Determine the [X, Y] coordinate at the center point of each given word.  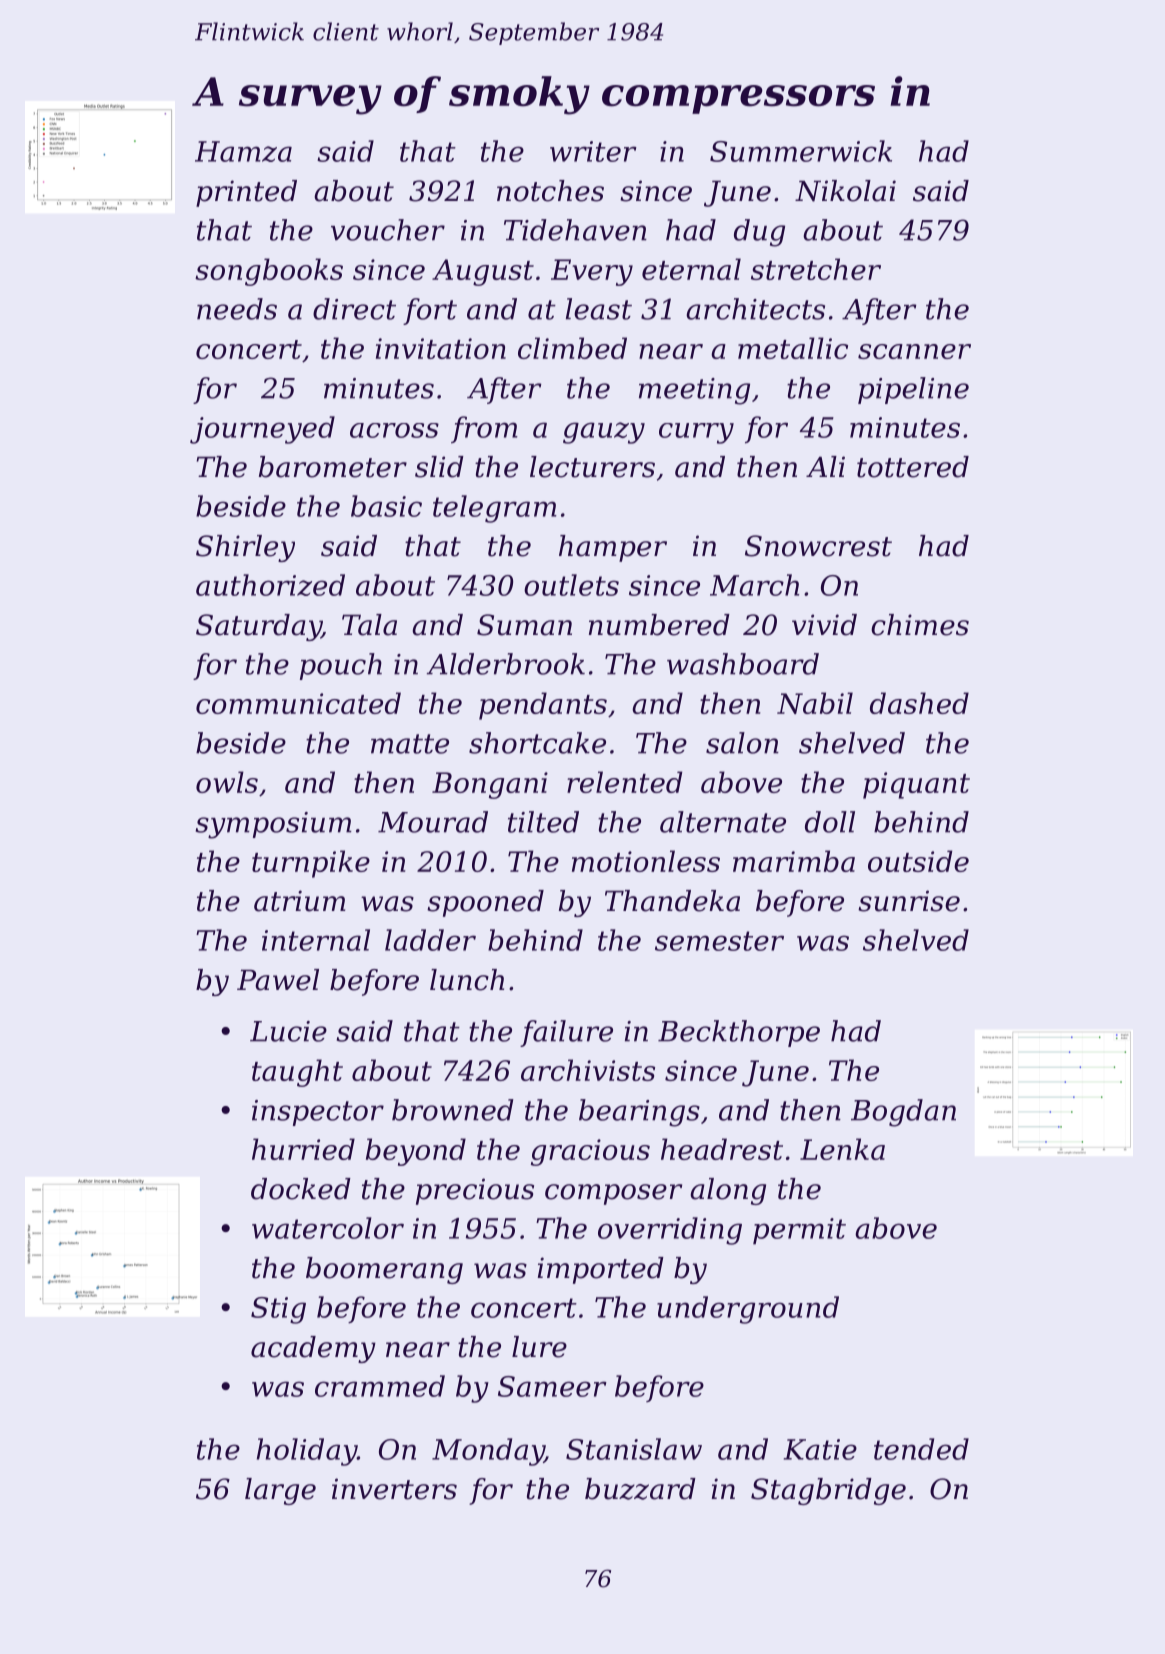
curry [696, 433]
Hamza [243, 151]
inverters [394, 1489]
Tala [369, 625]
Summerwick [801, 151]
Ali [825, 466]
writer [593, 151]
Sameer [552, 1386]
